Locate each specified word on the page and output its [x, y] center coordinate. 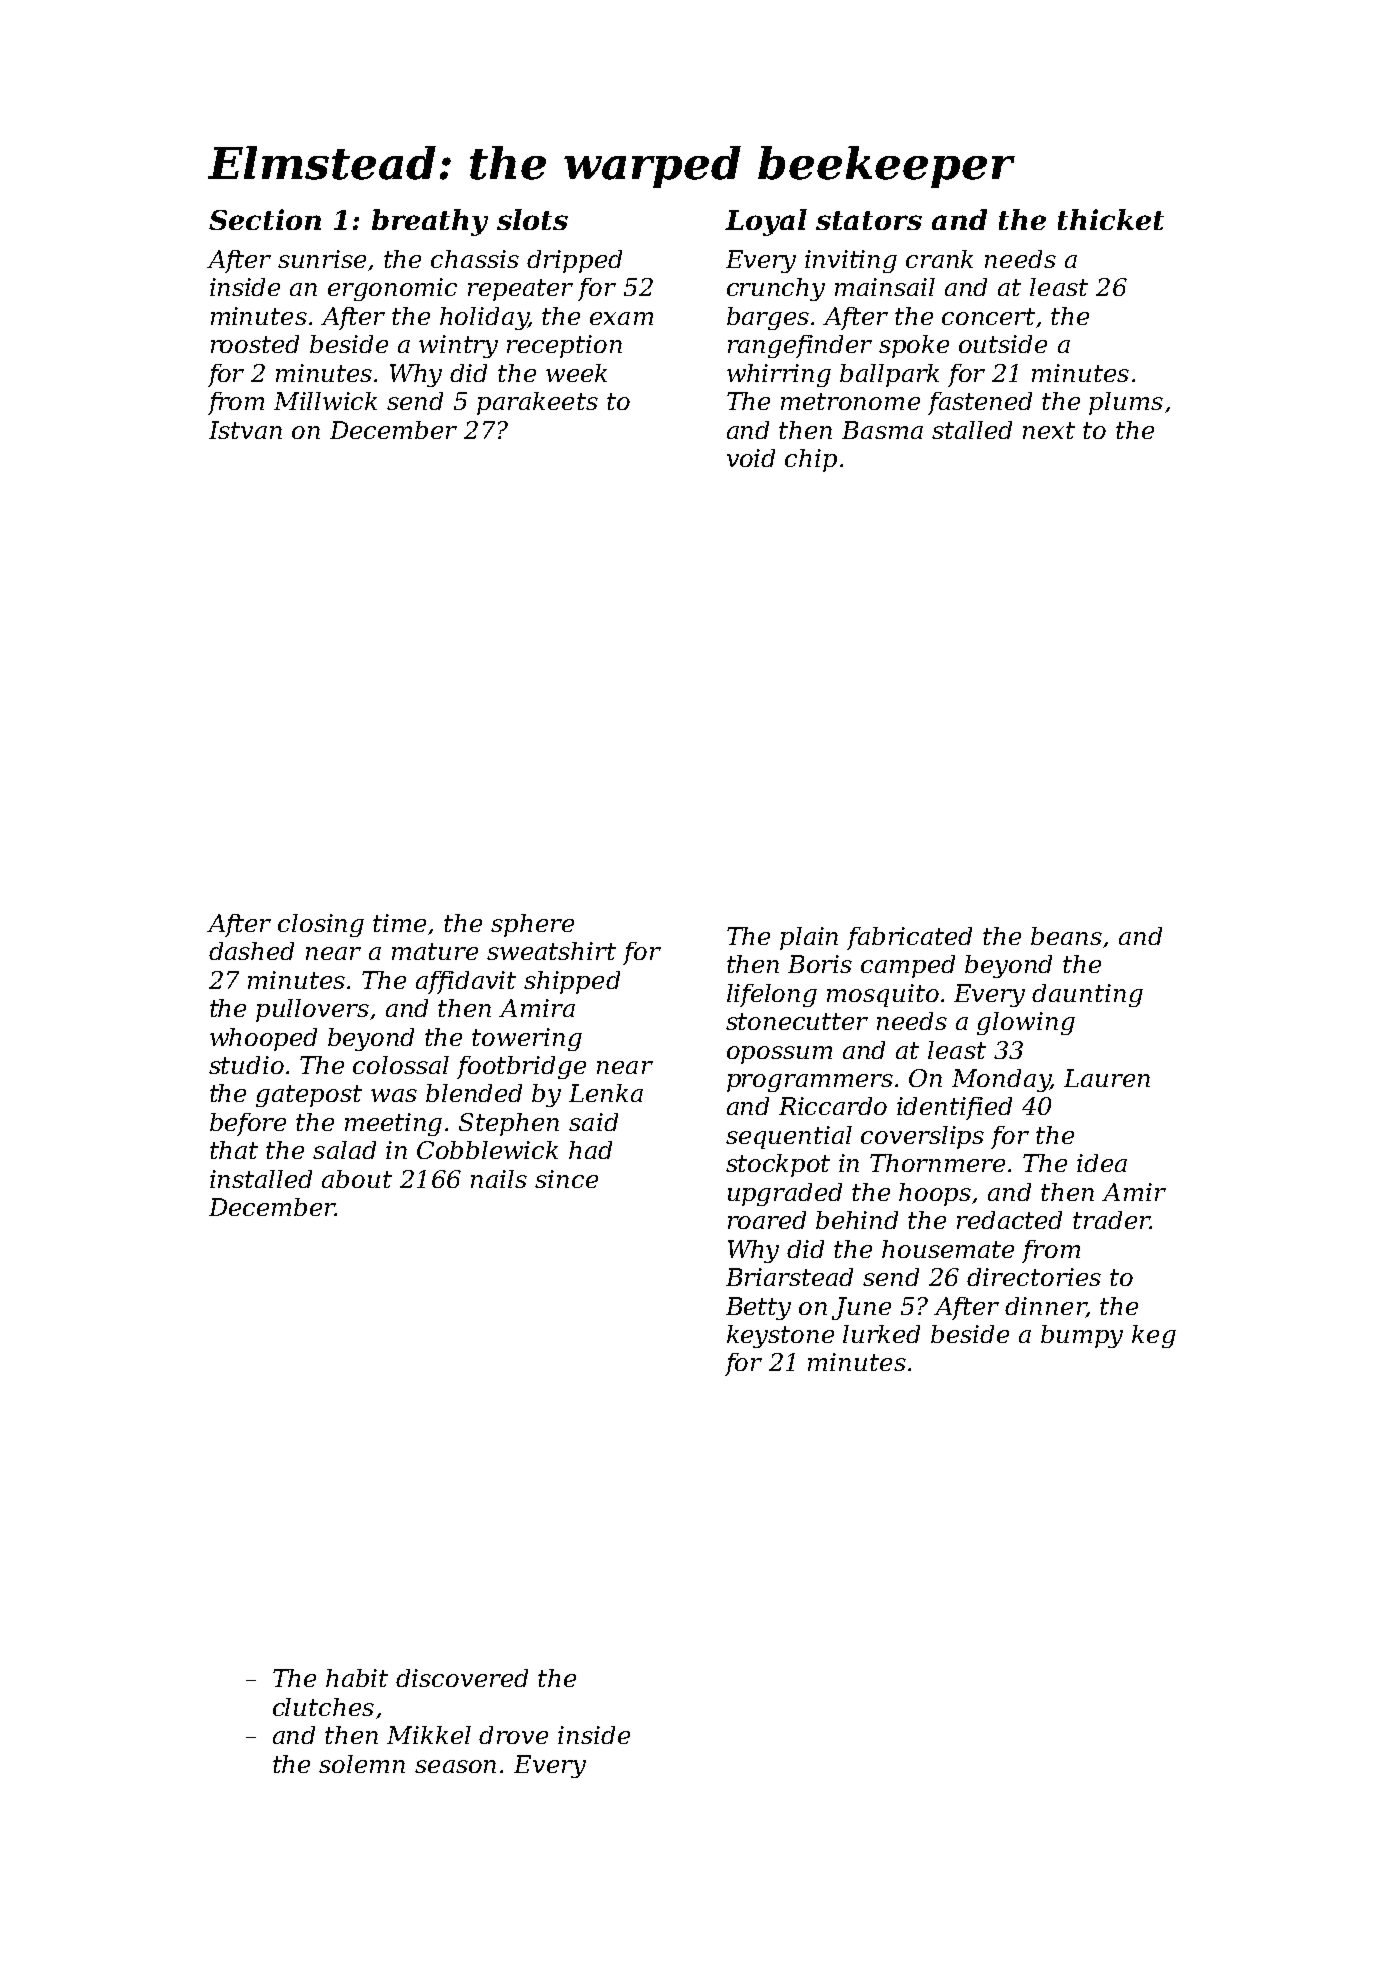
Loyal [766, 222]
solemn [362, 1764]
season [455, 1766]
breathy [430, 222]
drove [513, 1735]
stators [869, 220]
